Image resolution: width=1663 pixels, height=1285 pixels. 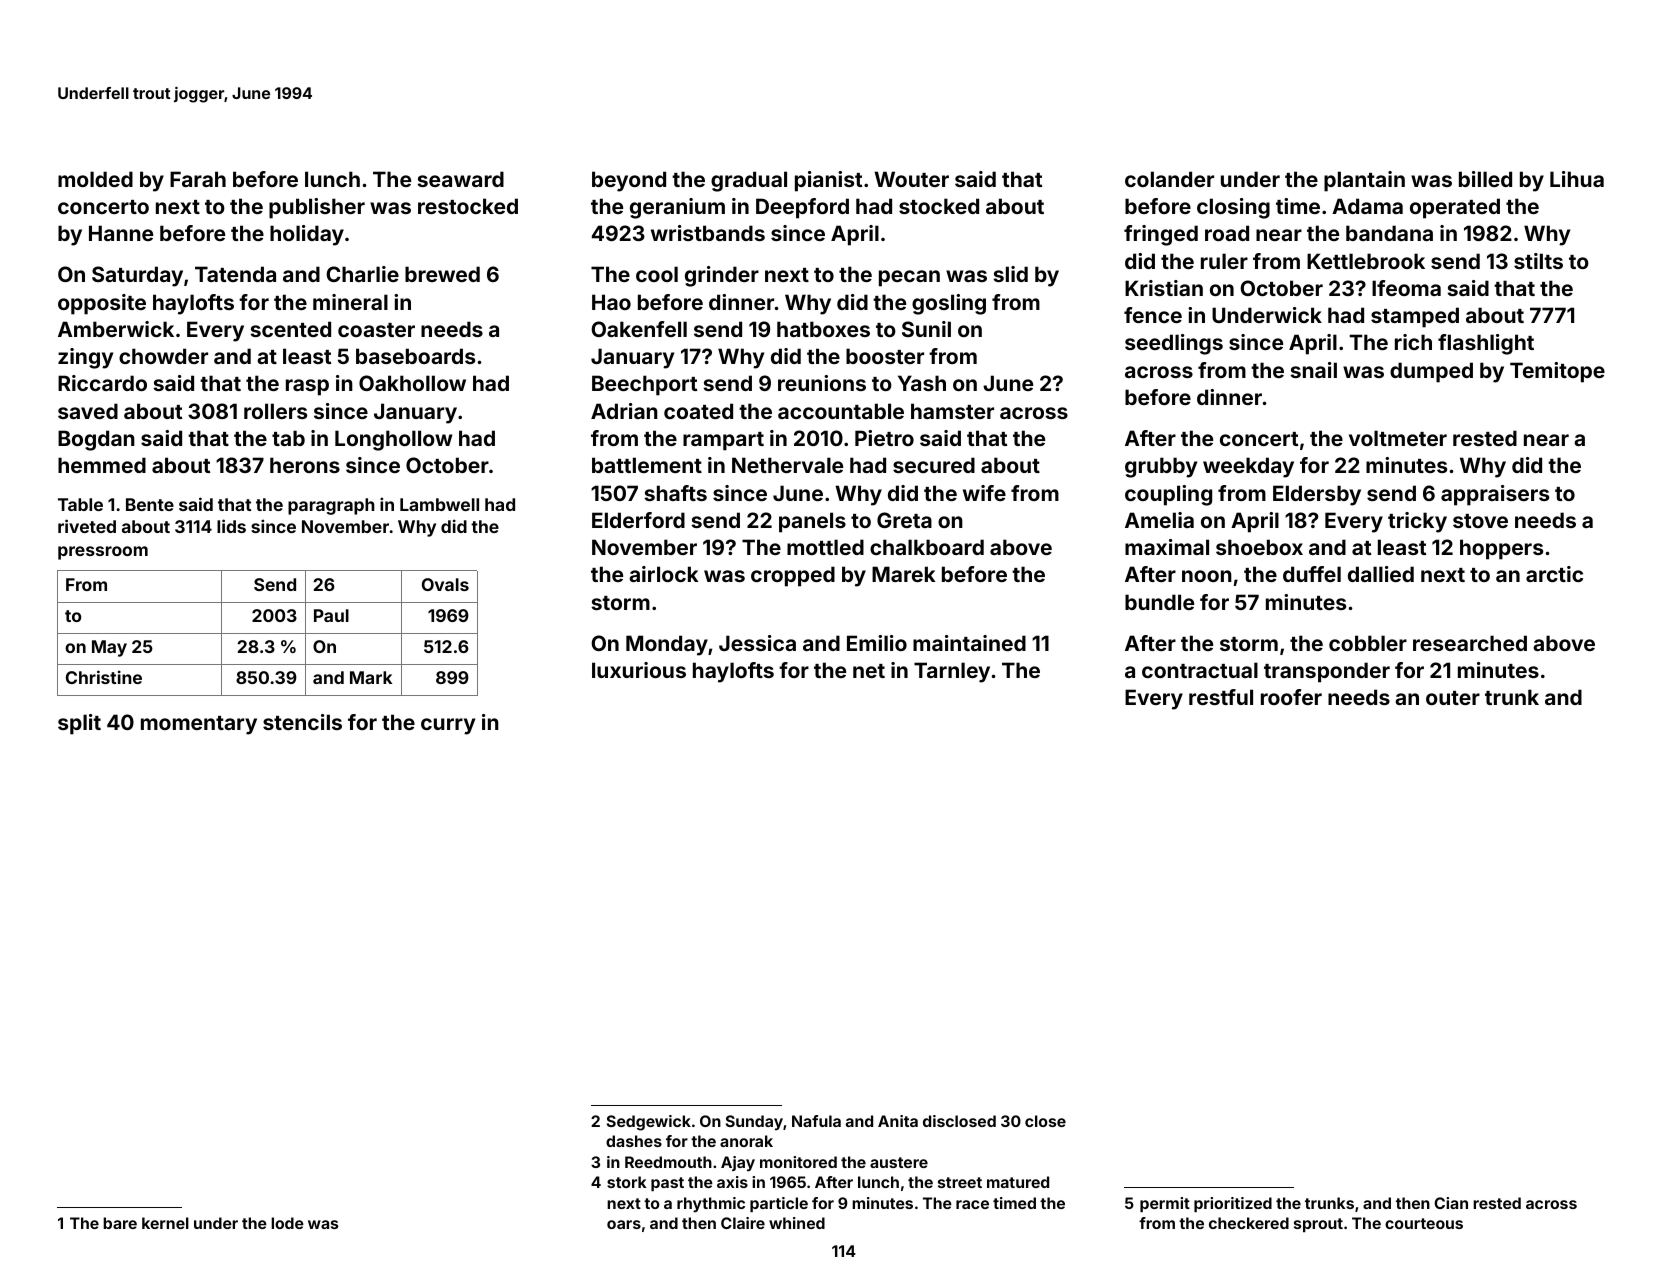 What do you see at coordinates (1413, 342) in the screenshot?
I see `rich` at bounding box center [1413, 342].
